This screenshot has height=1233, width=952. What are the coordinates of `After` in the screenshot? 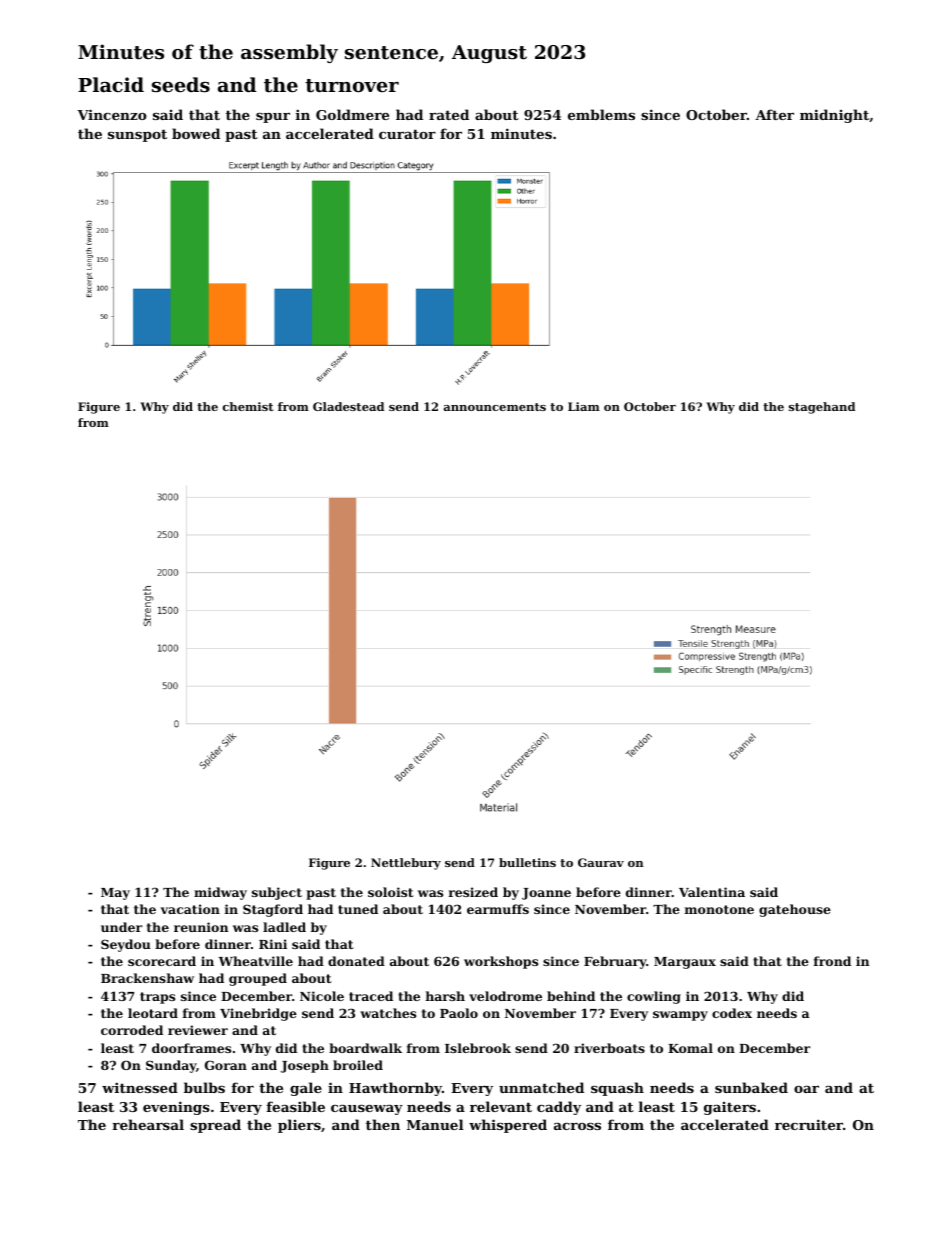 It's located at (774, 114).
